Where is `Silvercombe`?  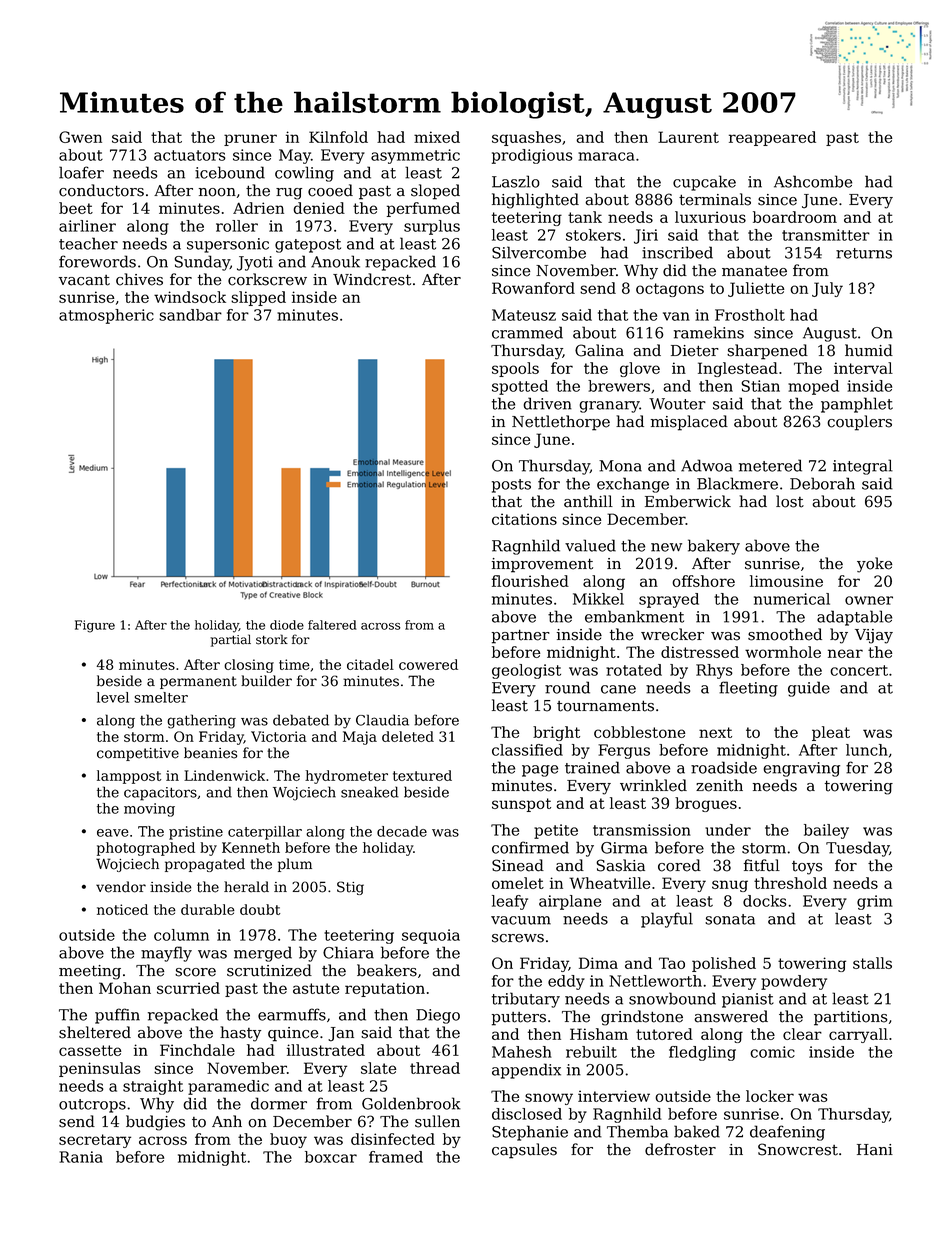
Silvercombe is located at coordinates (539, 252).
